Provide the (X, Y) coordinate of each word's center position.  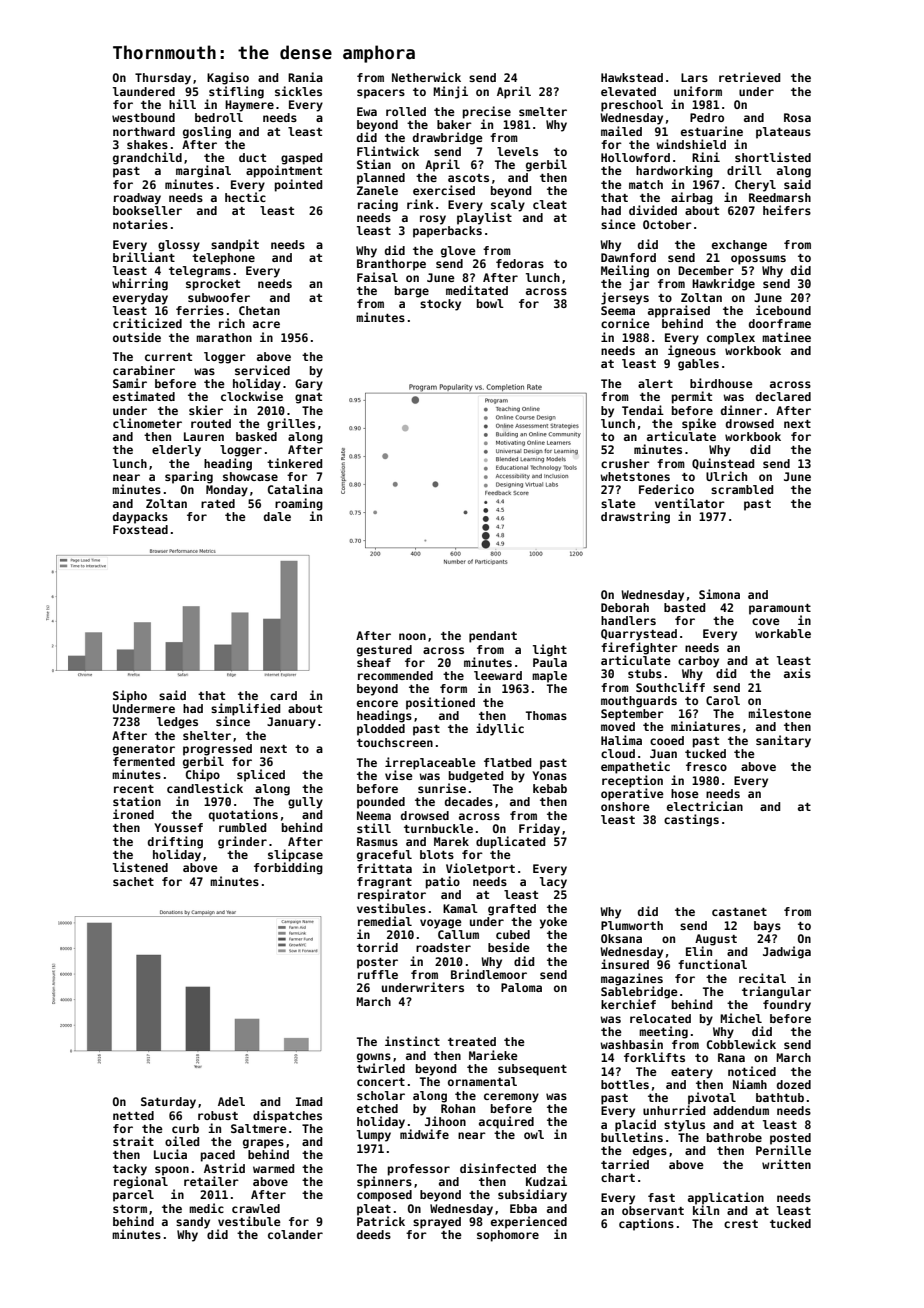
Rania (305, 77)
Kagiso (228, 78)
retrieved (749, 77)
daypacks (140, 518)
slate (618, 503)
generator (144, 750)
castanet (739, 912)
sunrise (442, 788)
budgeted (476, 777)
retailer (211, 1181)
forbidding (288, 868)
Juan (663, 753)
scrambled (742, 489)
